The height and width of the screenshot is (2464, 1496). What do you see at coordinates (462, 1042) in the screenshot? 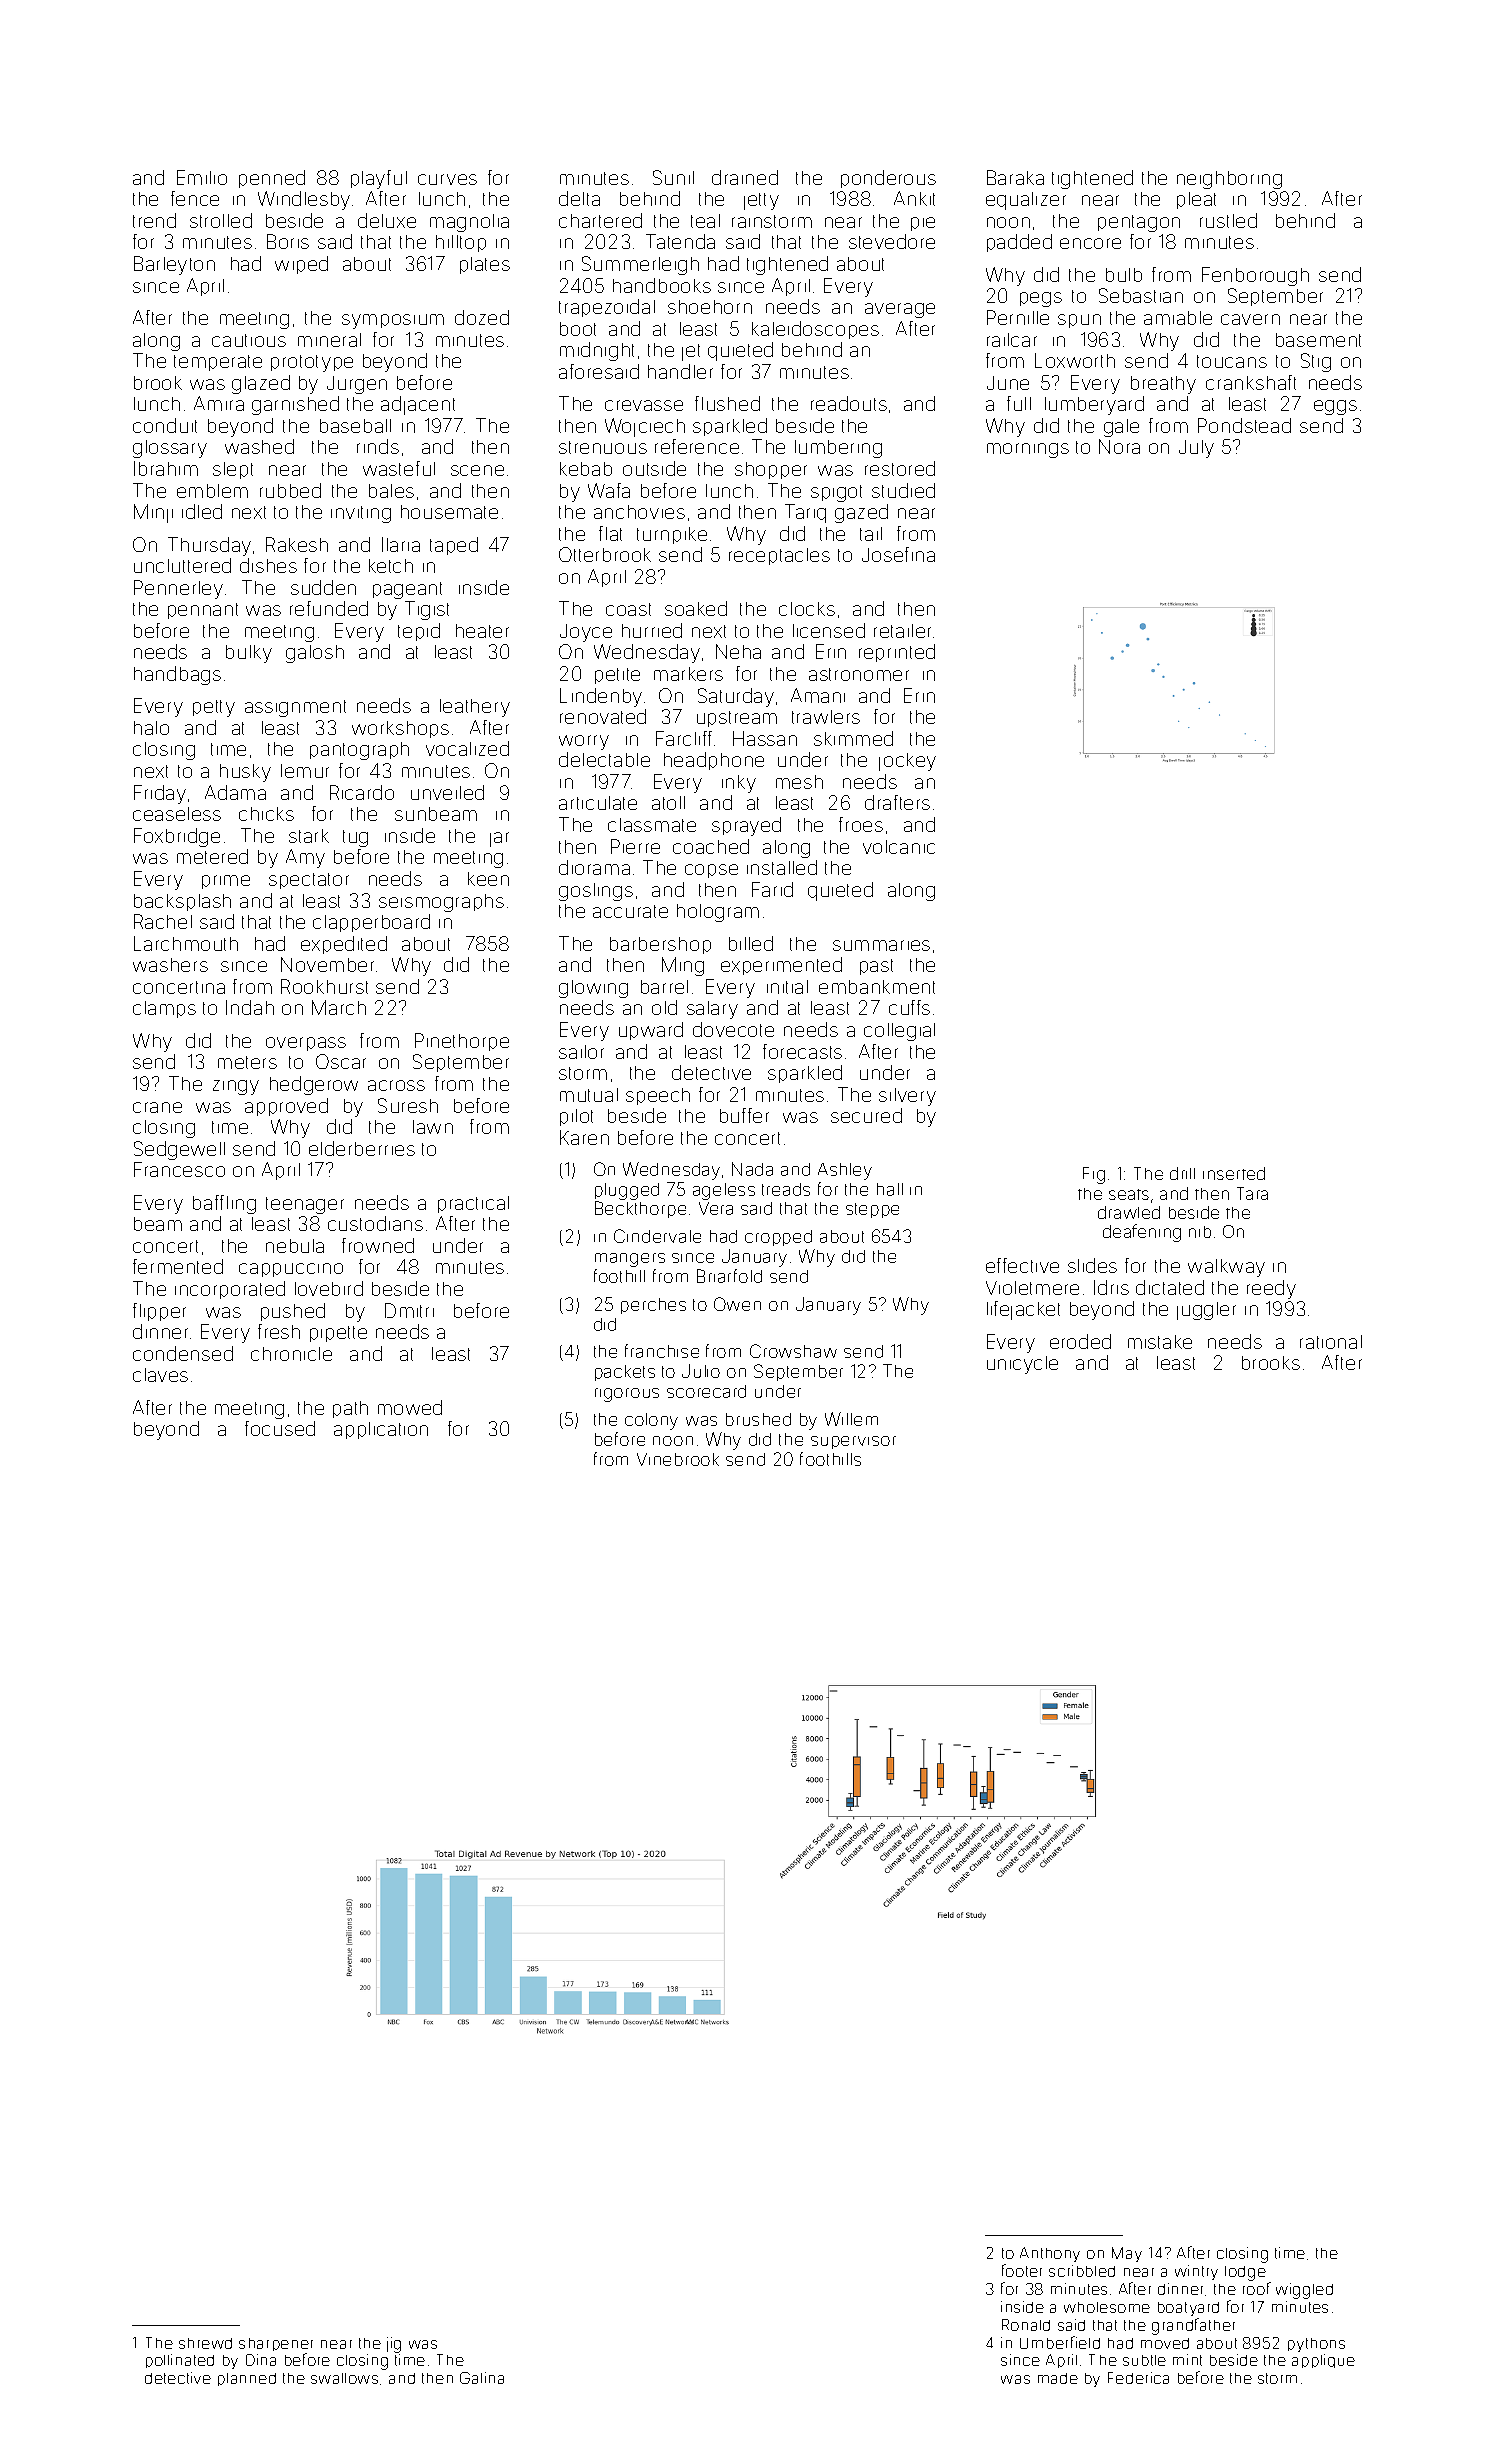
I see `Pinethorpe` at bounding box center [462, 1042].
